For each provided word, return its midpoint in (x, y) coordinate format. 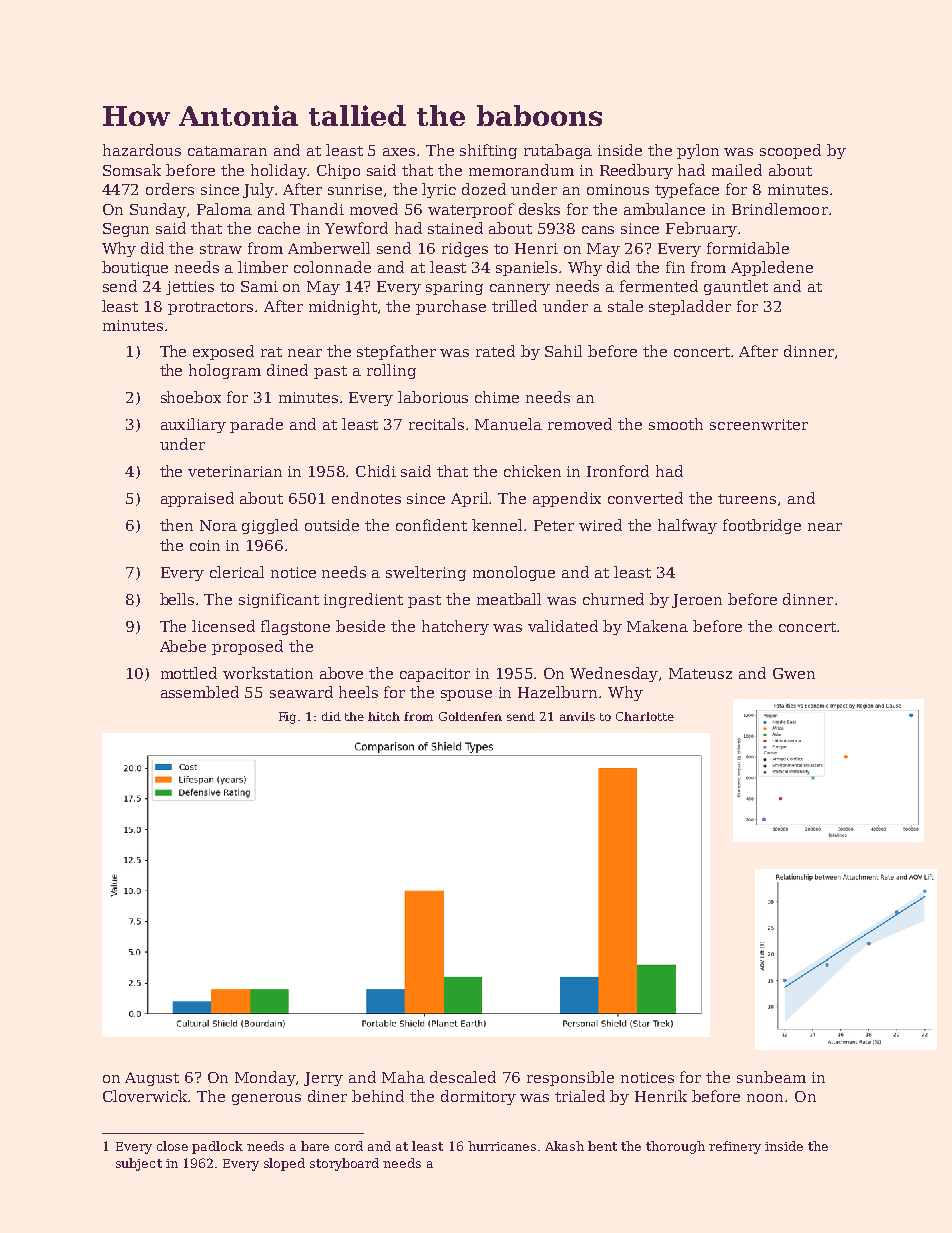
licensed (223, 626)
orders (170, 189)
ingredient (363, 600)
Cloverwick (146, 1096)
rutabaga (558, 151)
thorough (675, 1147)
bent (602, 1146)
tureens (747, 499)
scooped (790, 151)
